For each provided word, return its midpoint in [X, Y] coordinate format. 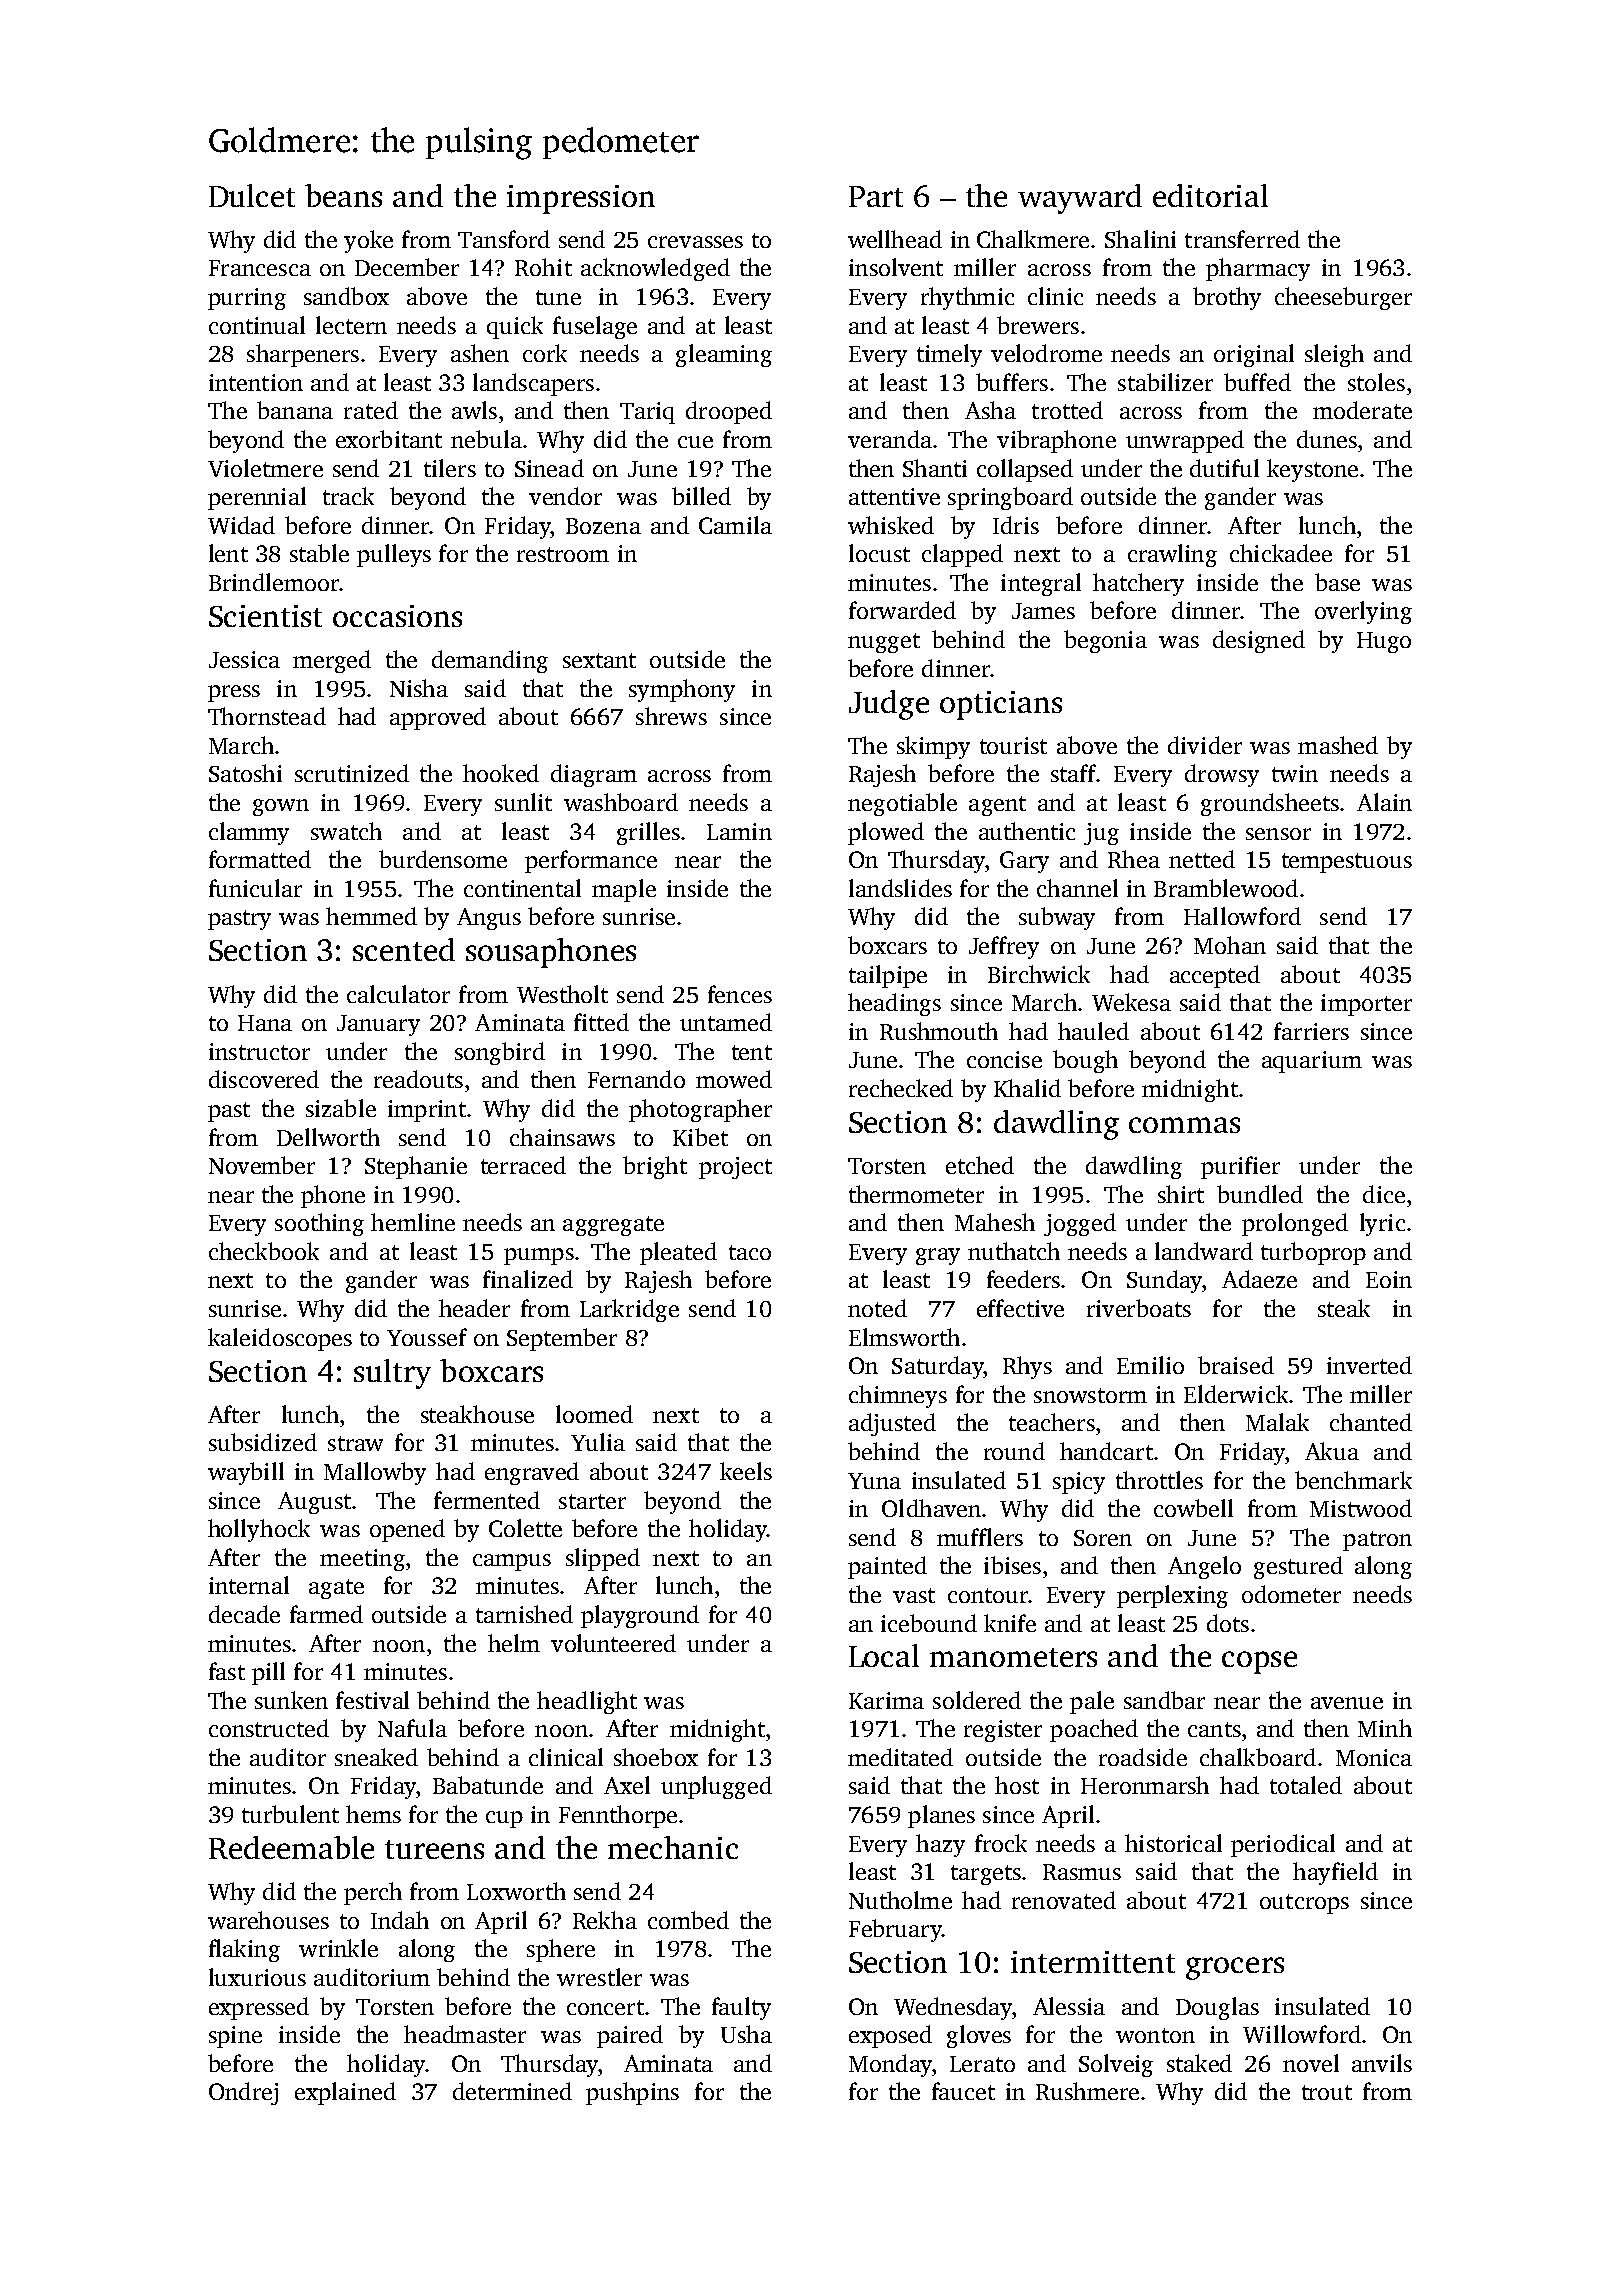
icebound [929, 1623]
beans [343, 195]
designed [1259, 641]
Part [876, 196]
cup [504, 1819]
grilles [648, 833]
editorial [1210, 195]
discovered [264, 1079]
